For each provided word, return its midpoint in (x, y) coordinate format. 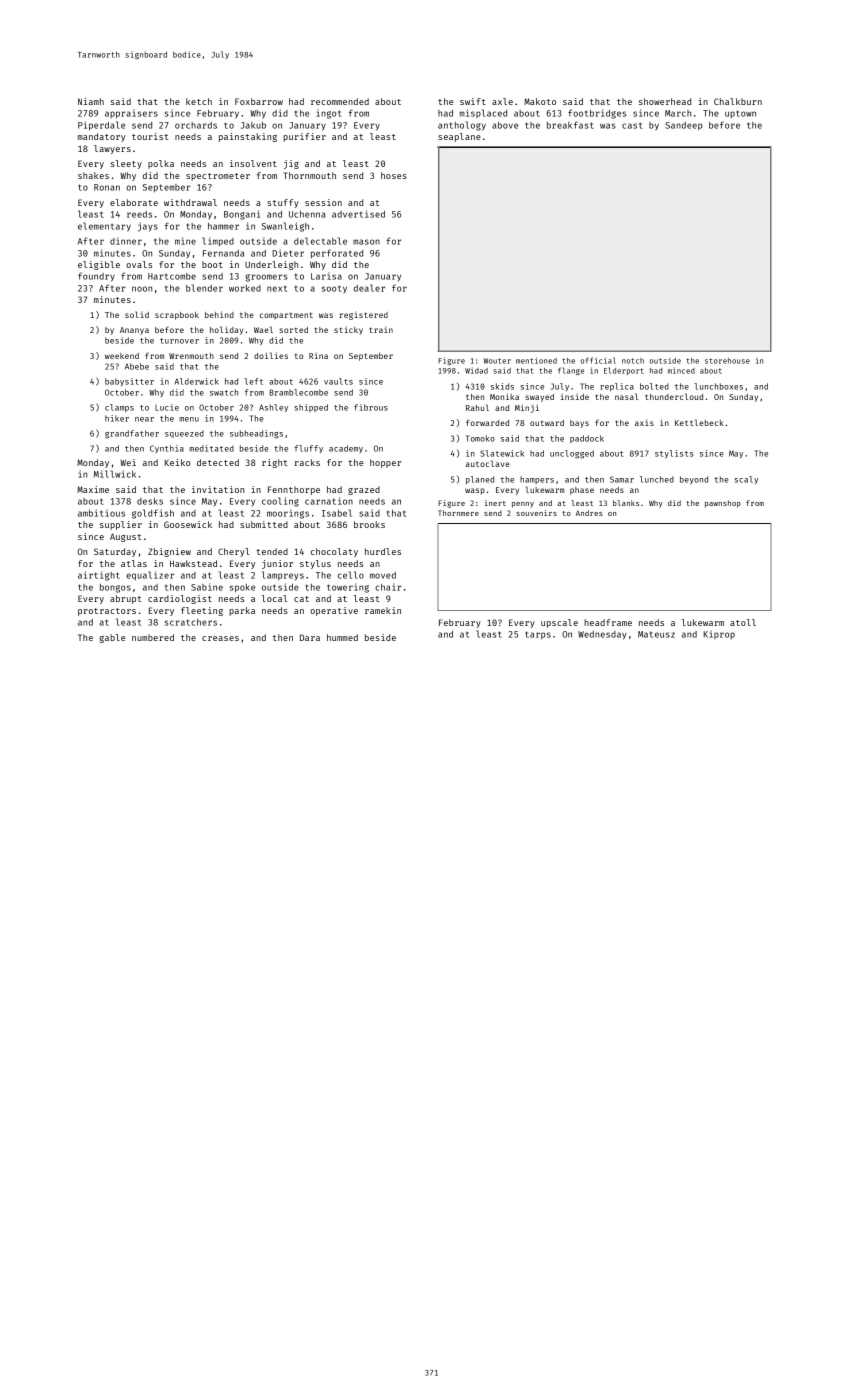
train (381, 329)
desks (150, 501)
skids (502, 386)
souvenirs (536, 513)
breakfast (570, 125)
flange (571, 371)
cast (632, 125)
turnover (179, 341)
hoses (394, 175)
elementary (104, 227)
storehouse (727, 361)
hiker (117, 418)
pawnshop (723, 504)
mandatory (101, 137)
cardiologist (180, 599)
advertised (358, 214)
